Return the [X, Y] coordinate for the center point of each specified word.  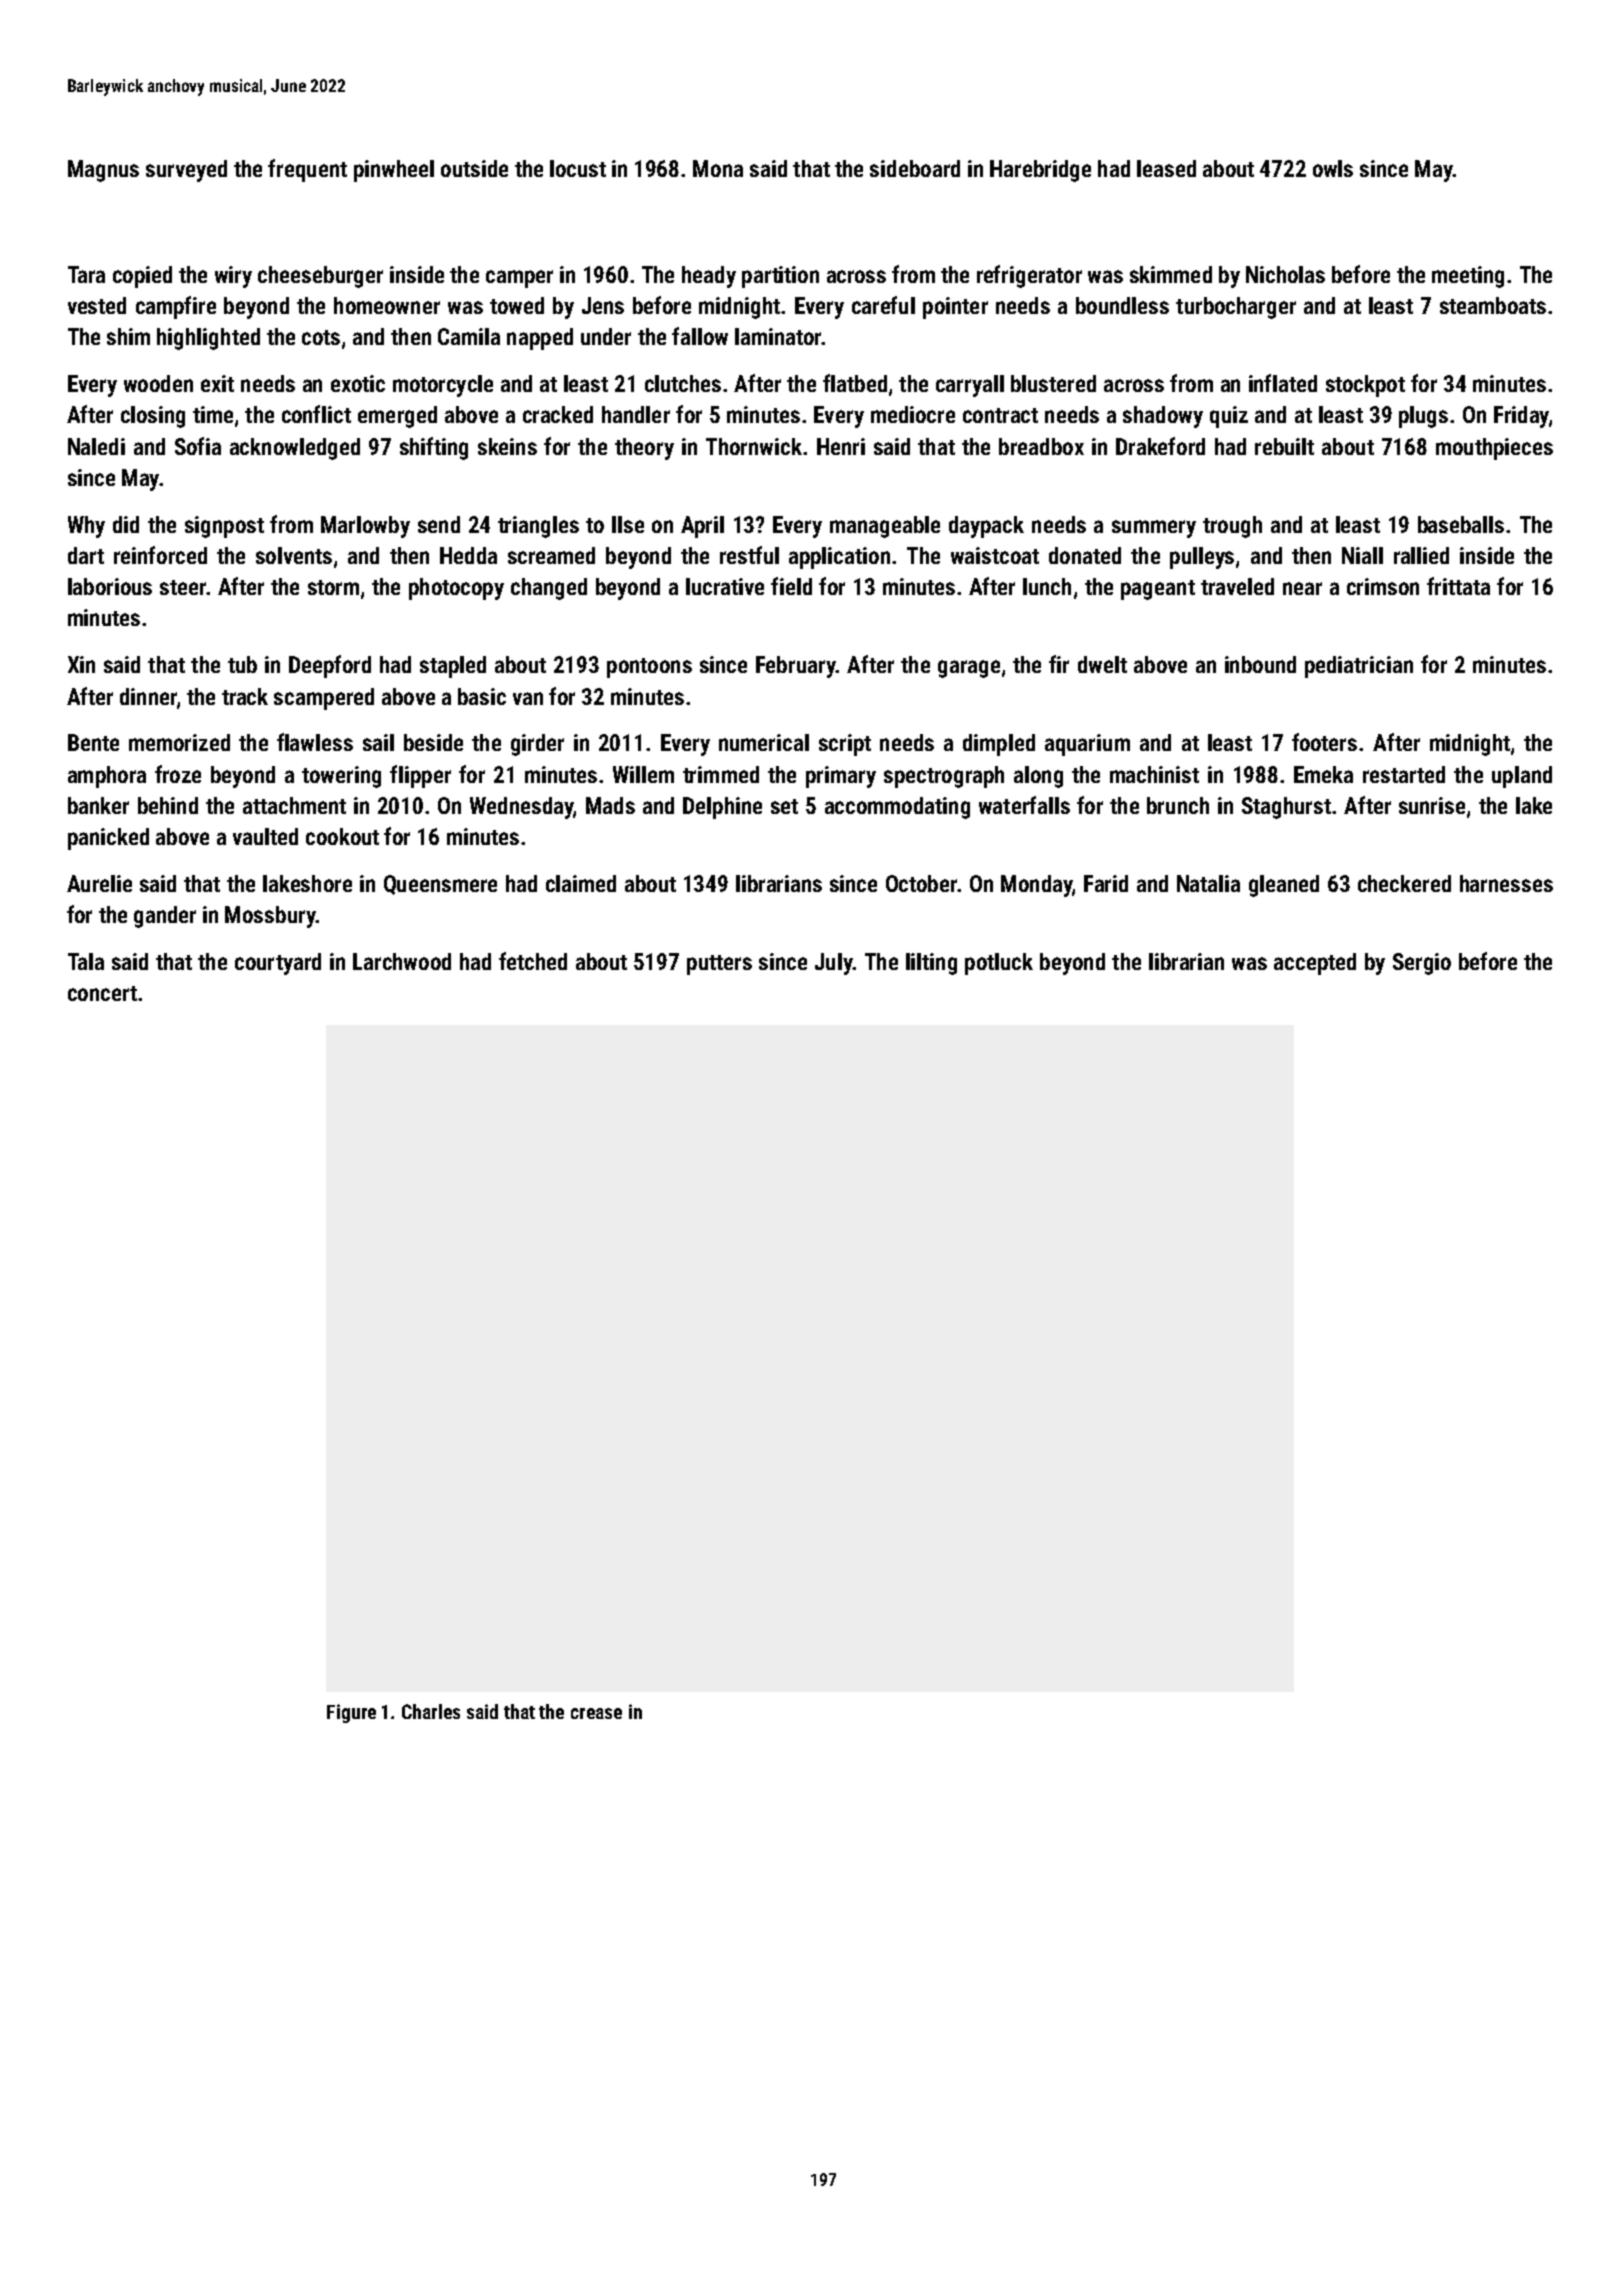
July [834, 964]
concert [102, 993]
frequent [307, 170]
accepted [1315, 964]
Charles [431, 1711]
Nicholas [1285, 274]
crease [596, 1713]
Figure [351, 1713]
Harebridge [1040, 171]
